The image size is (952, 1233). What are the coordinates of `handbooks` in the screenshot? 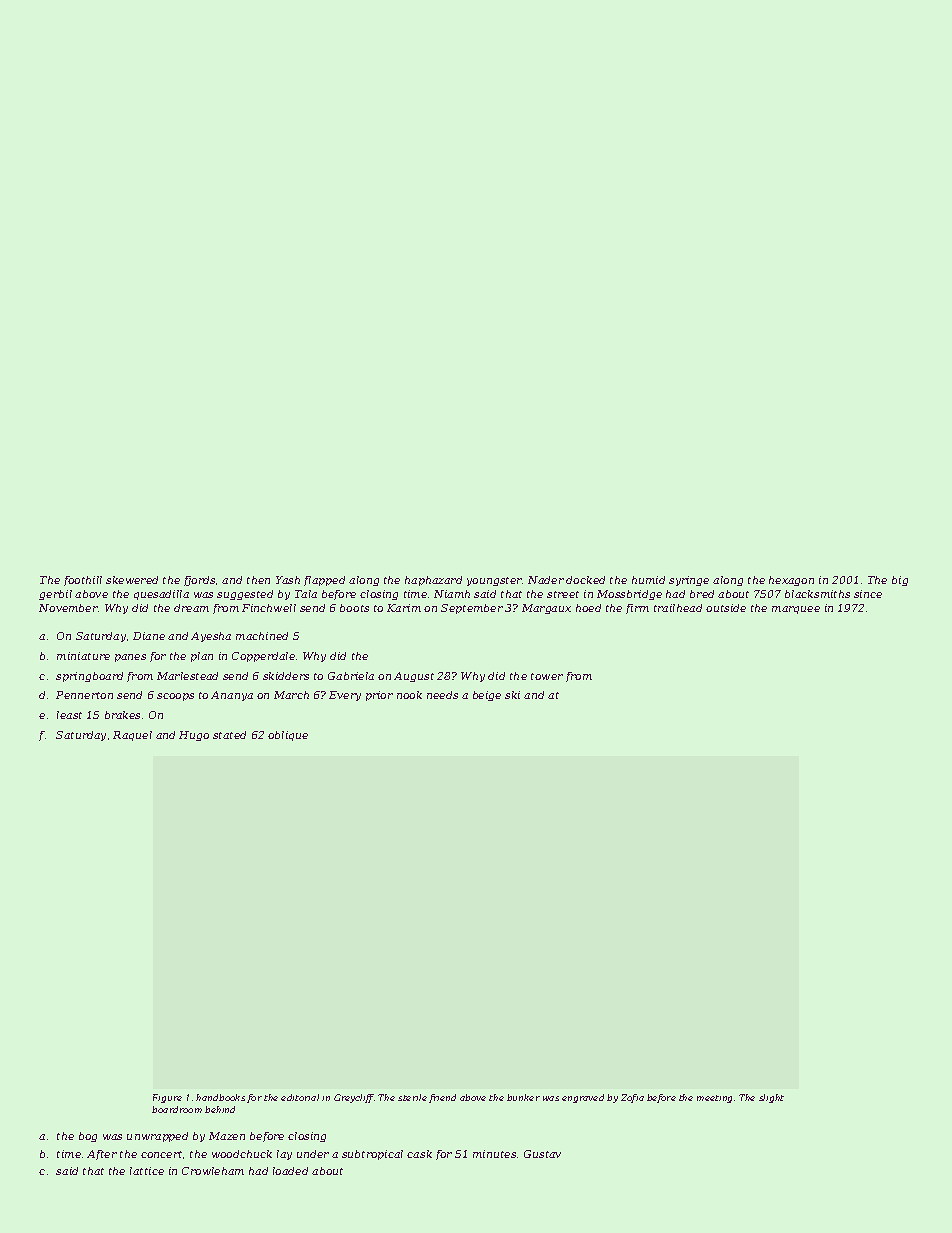 It's located at (220, 1097).
